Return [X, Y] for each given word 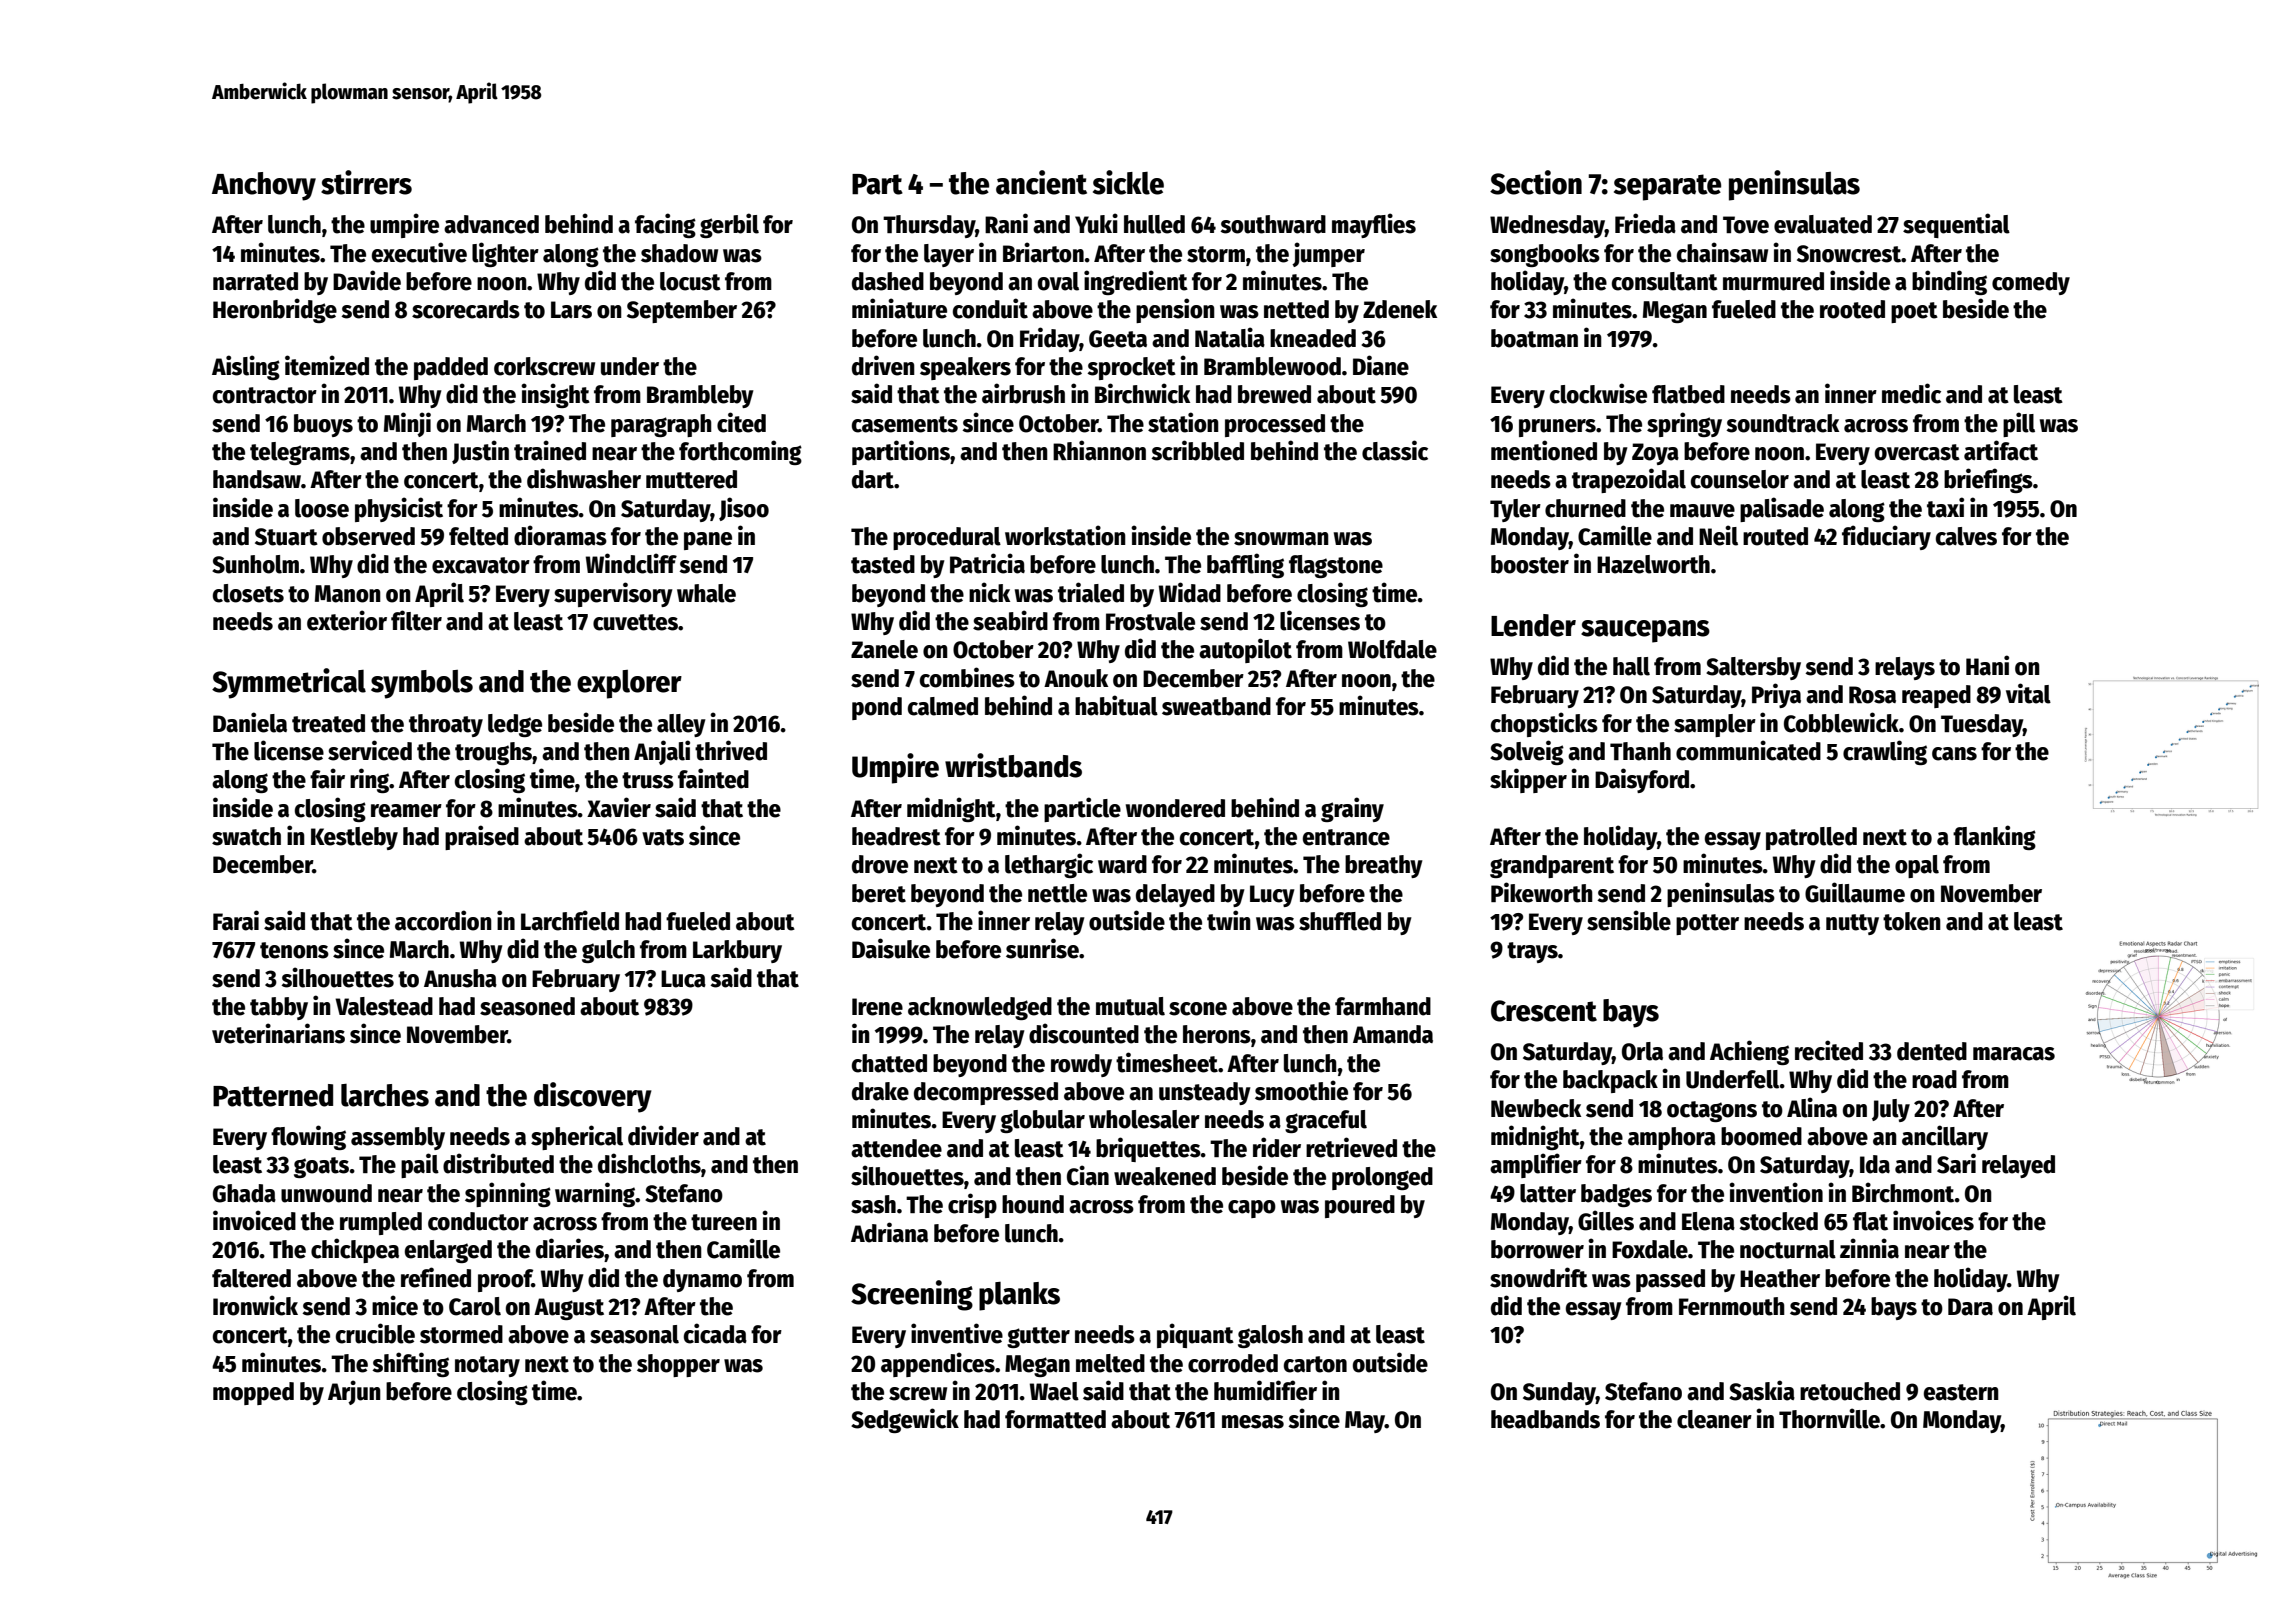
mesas [1253, 1422]
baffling [1245, 565]
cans [1954, 754]
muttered [691, 479]
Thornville [1829, 1418]
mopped [253, 1393]
